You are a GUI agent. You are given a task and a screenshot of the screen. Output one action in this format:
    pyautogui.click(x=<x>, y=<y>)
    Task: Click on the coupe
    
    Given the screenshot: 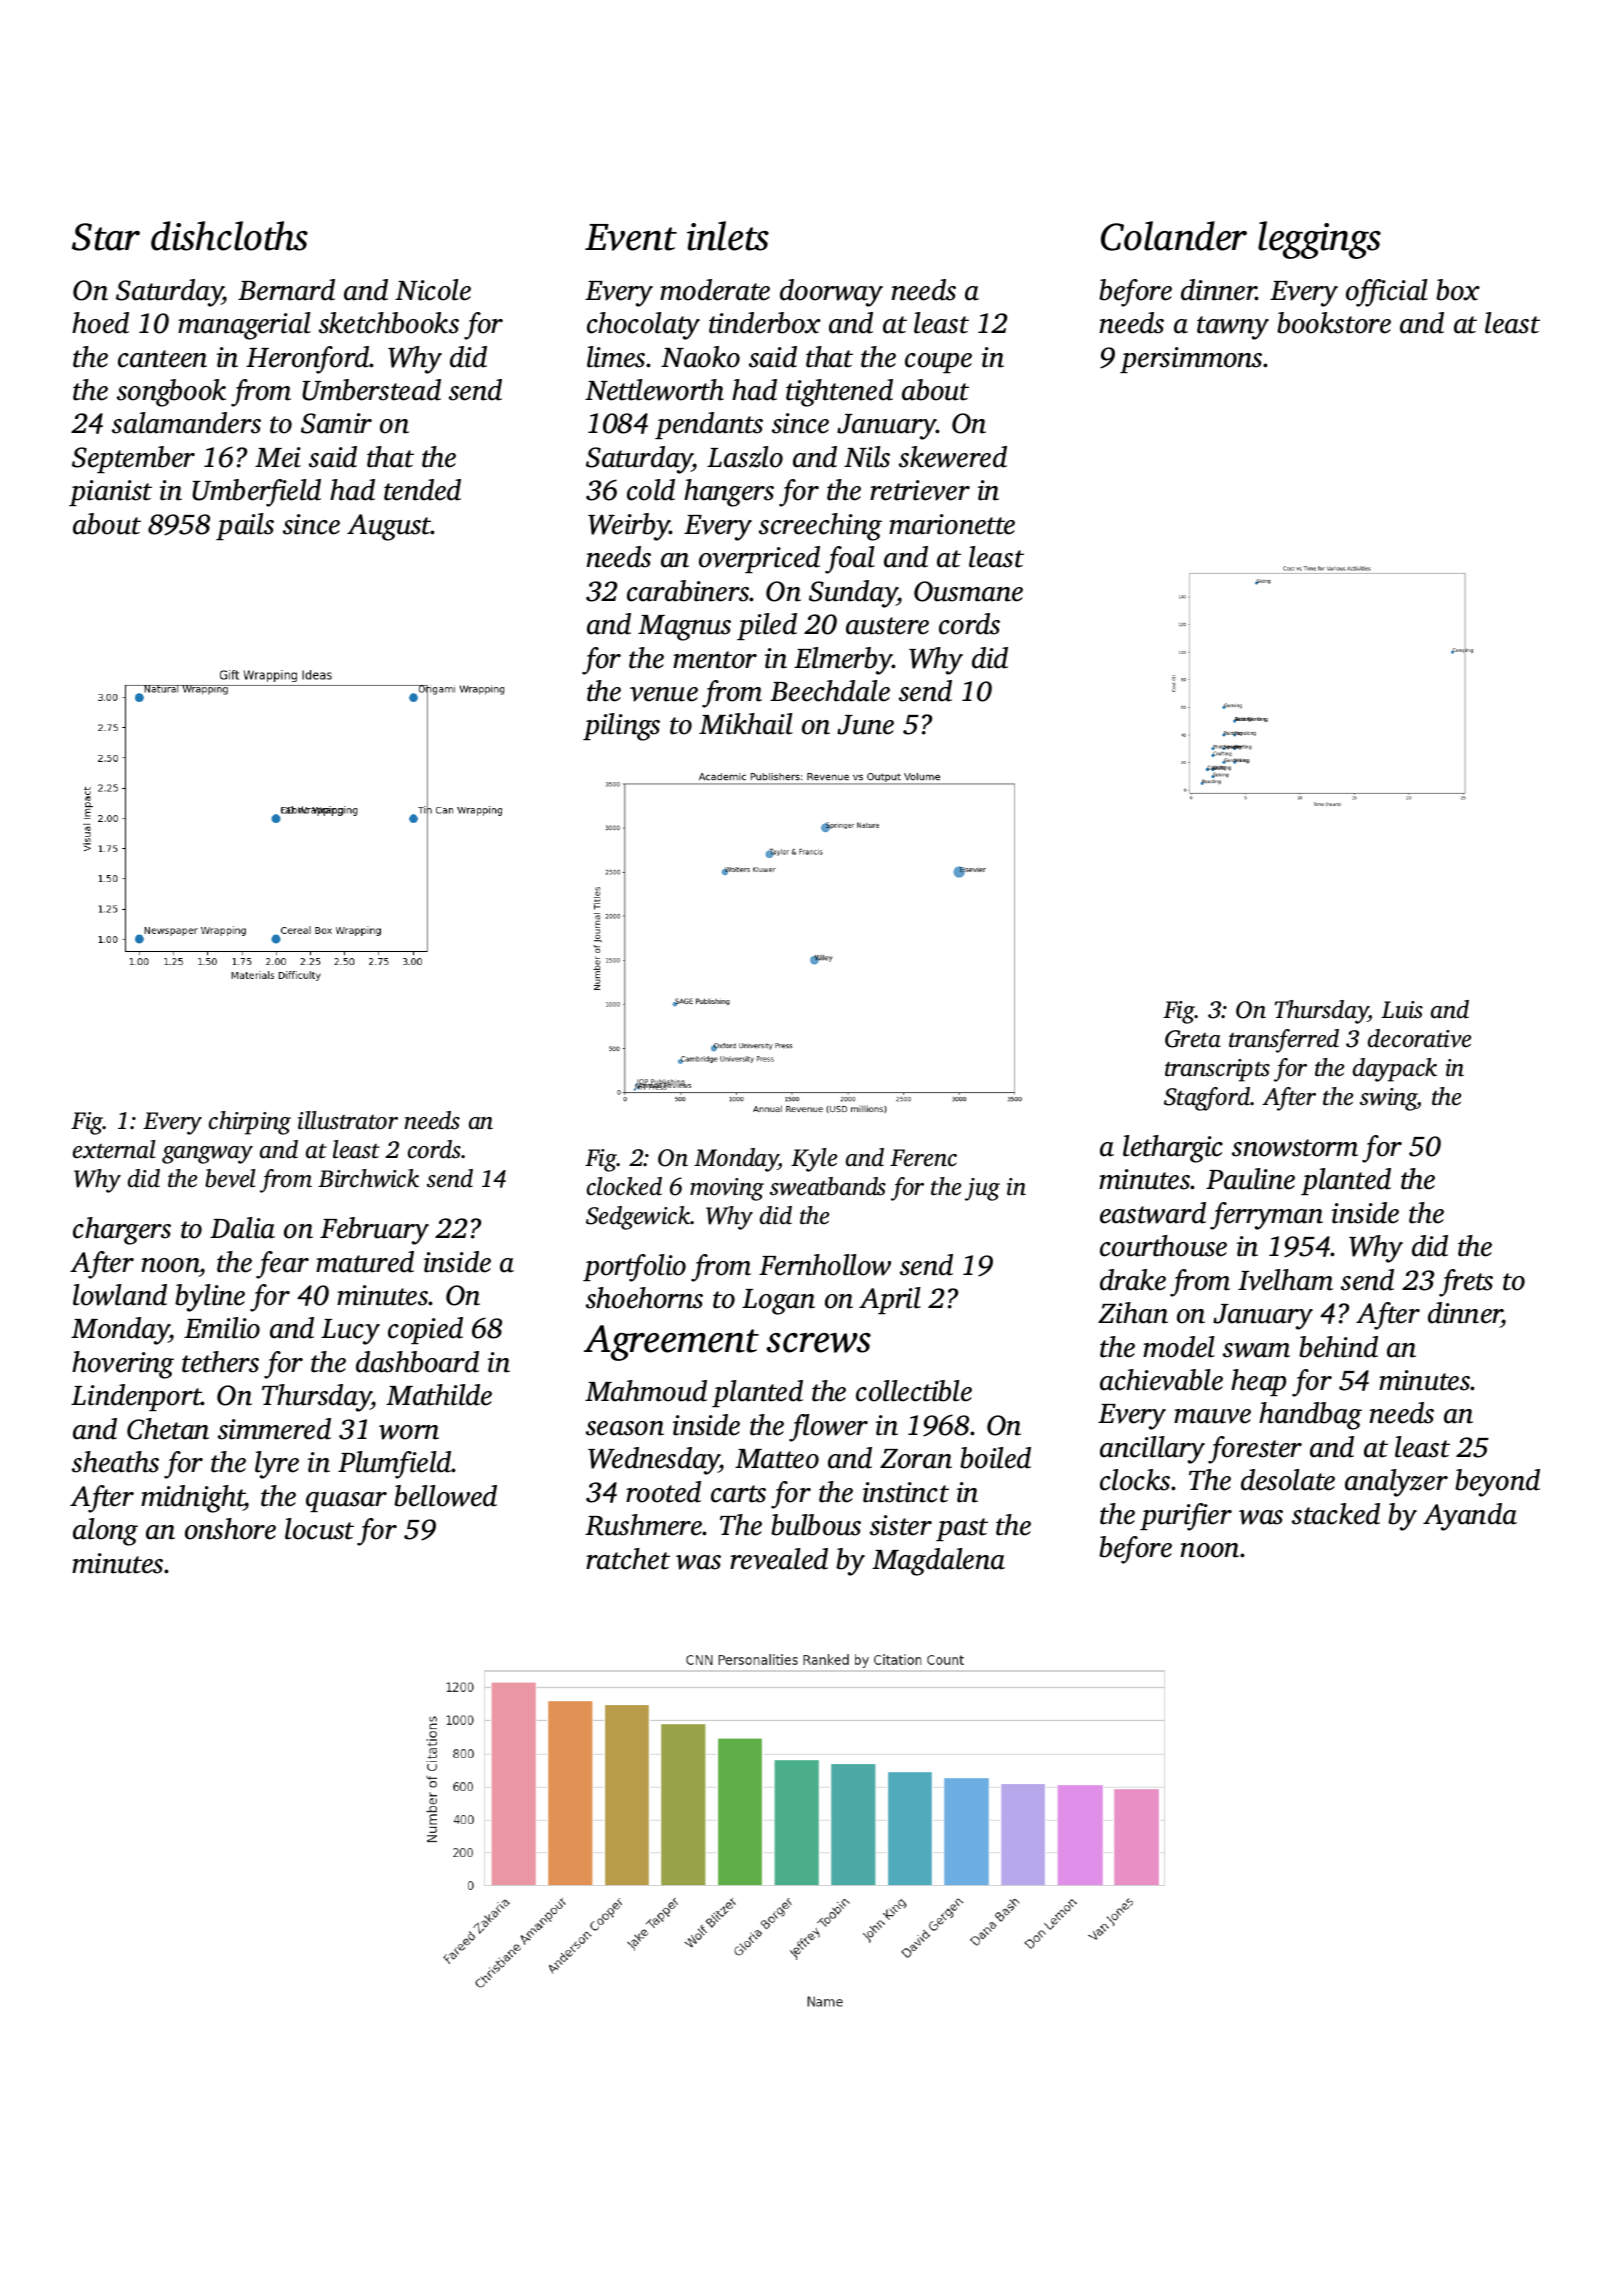 What is the action you would take?
    pyautogui.click(x=938, y=363)
